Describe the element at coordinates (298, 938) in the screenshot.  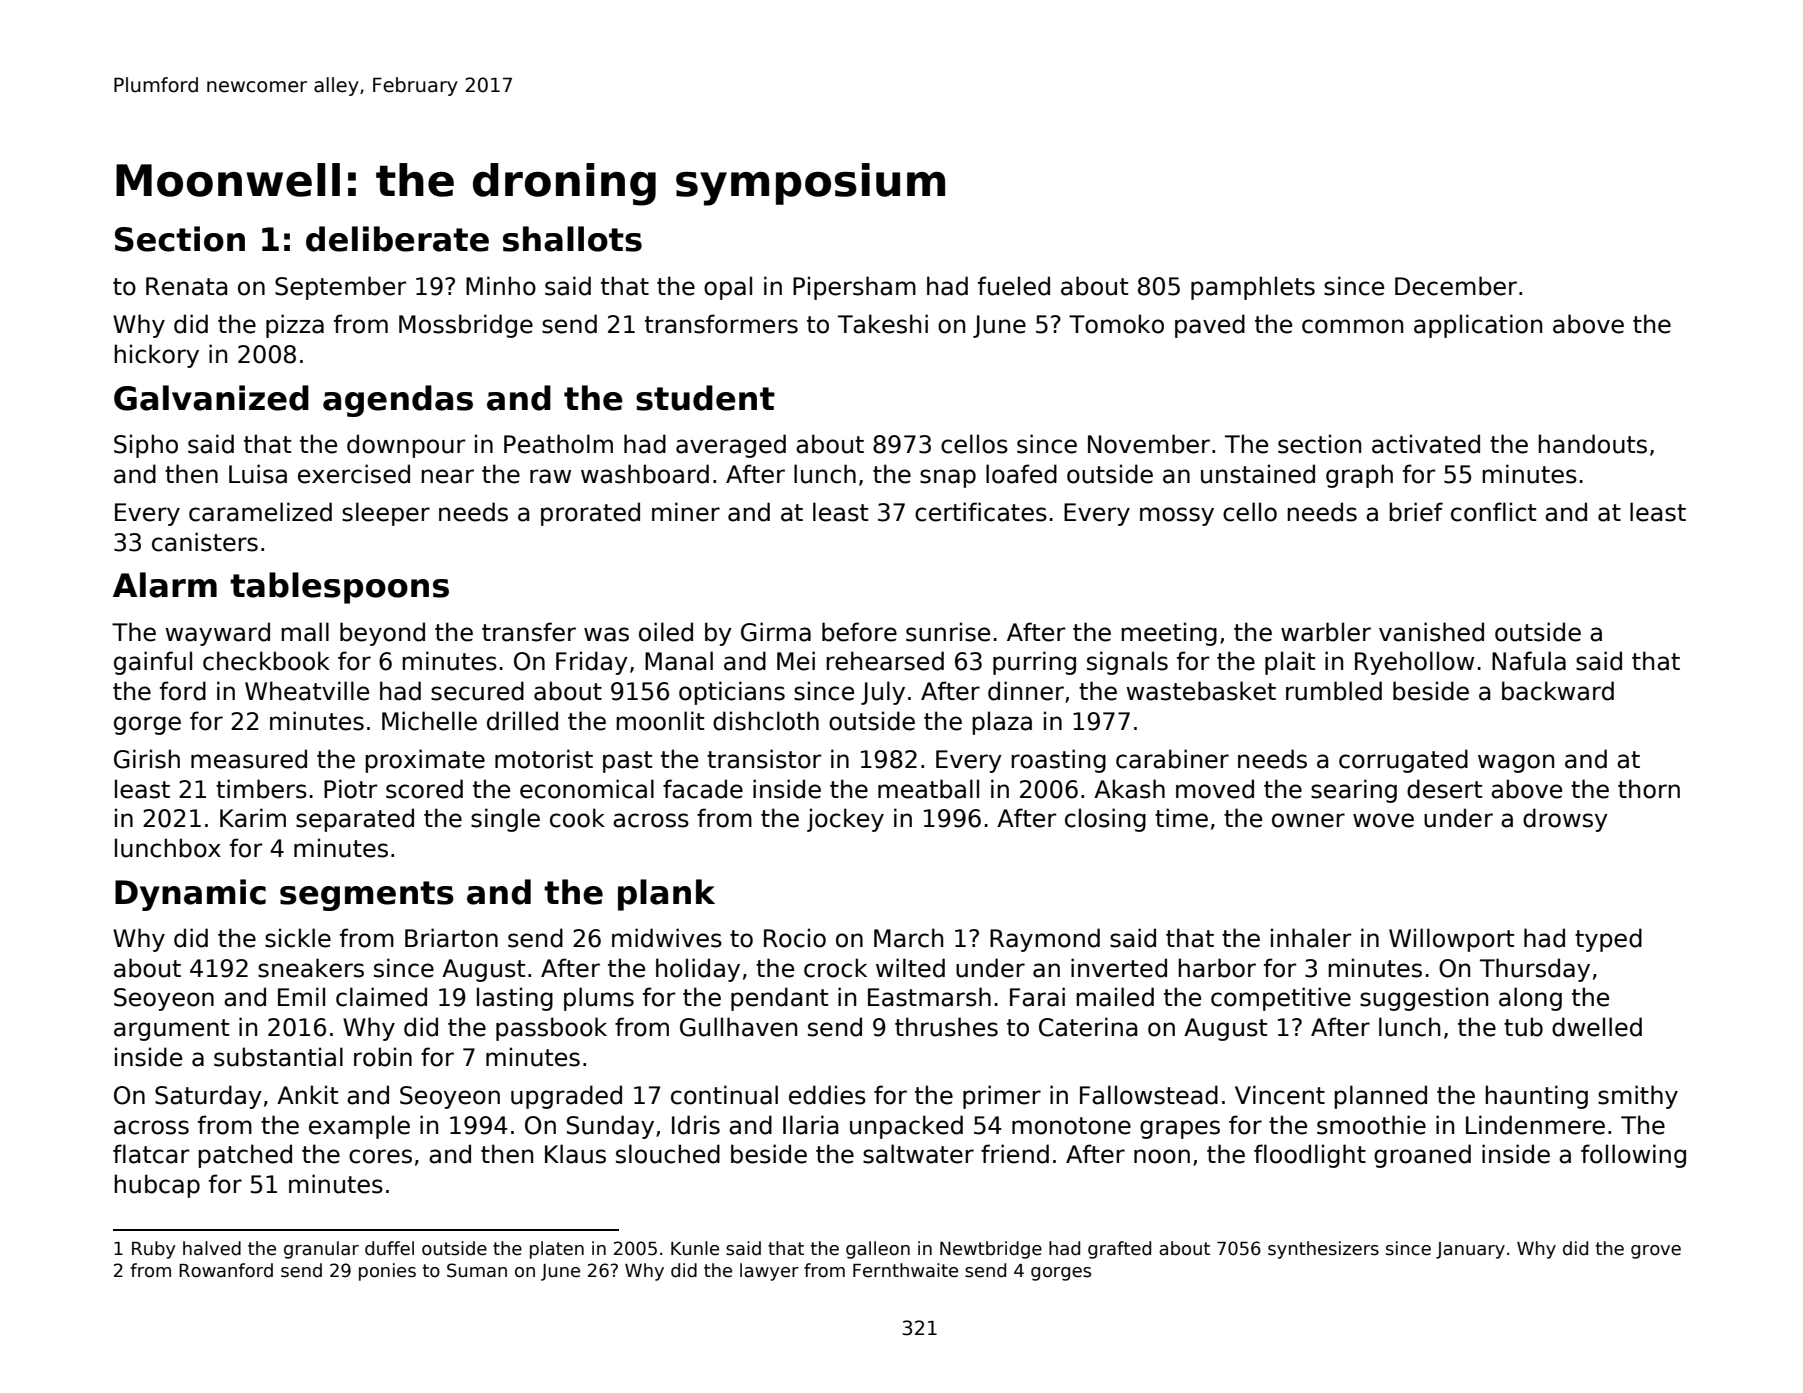
I see `sickle` at that location.
